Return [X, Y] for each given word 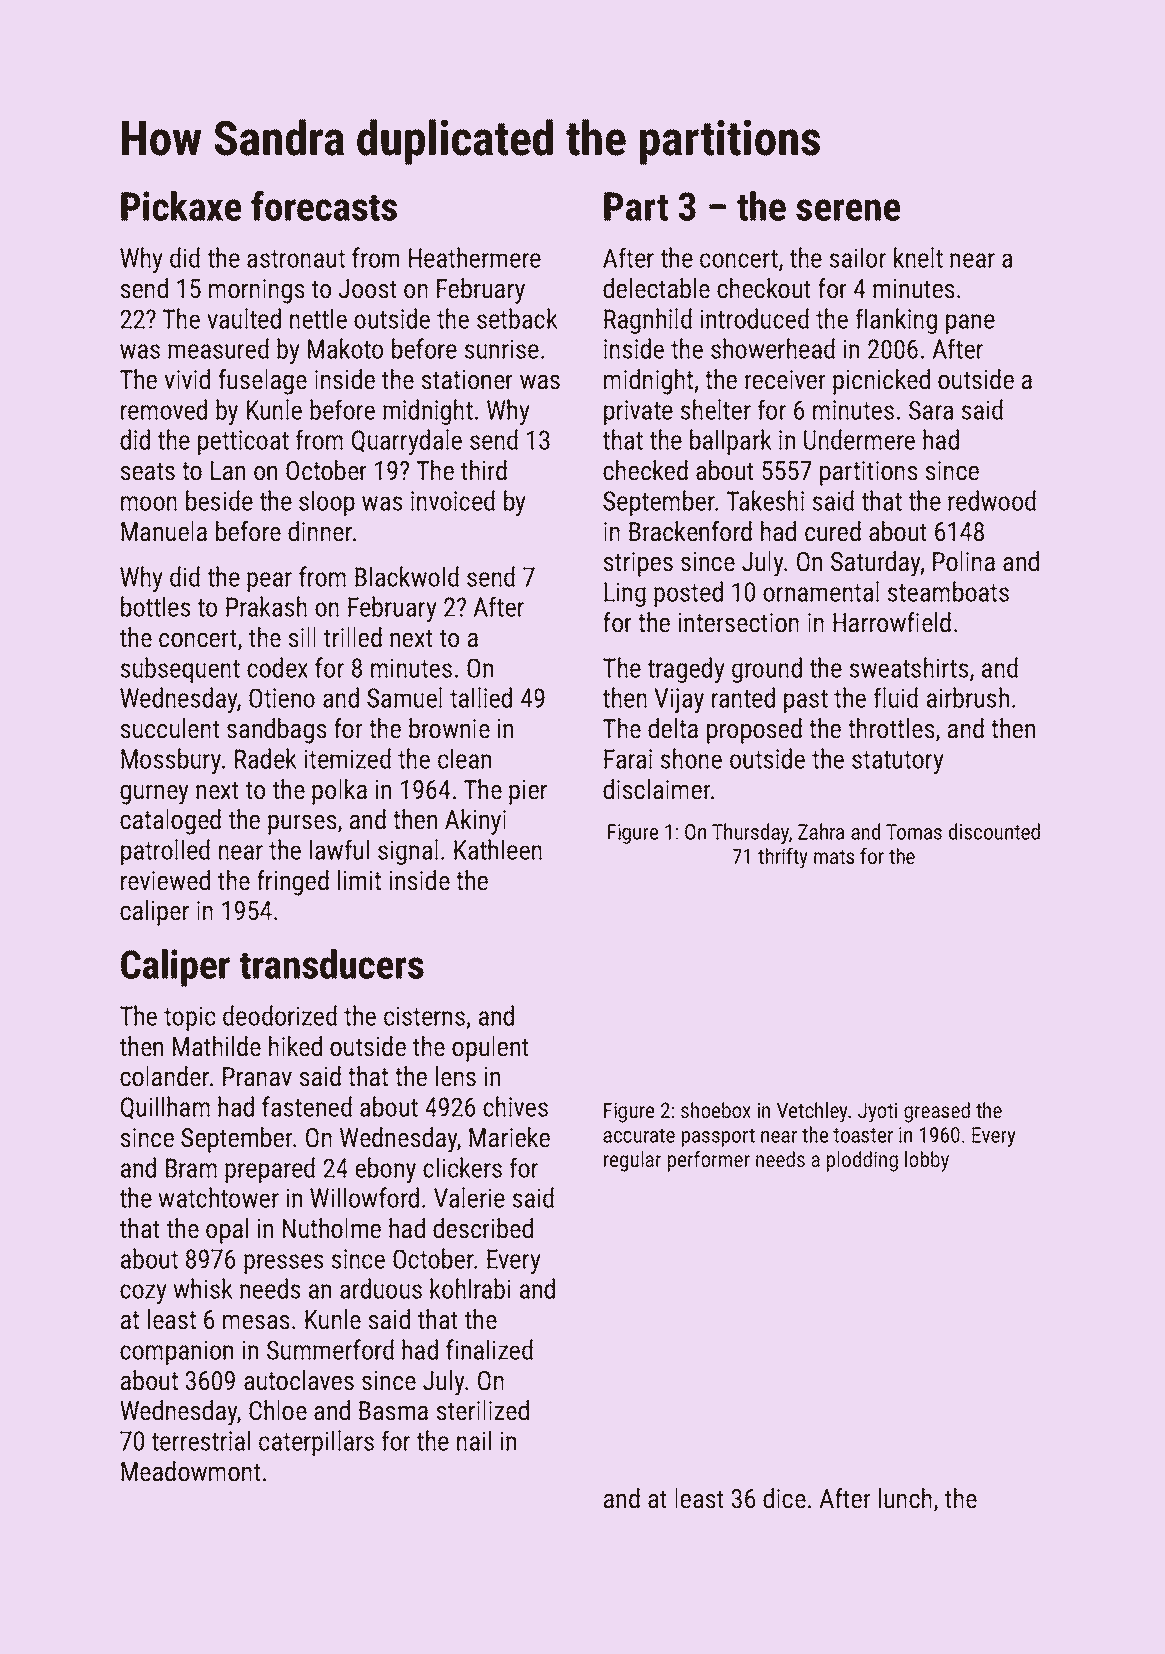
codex [277, 667]
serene [848, 210]
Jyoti [877, 1112]
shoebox [716, 1110]
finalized [489, 1349]
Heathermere [475, 257]
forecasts [324, 206]
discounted [994, 831]
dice [784, 1498]
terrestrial [201, 1440]
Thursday [750, 833]
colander [164, 1076]
